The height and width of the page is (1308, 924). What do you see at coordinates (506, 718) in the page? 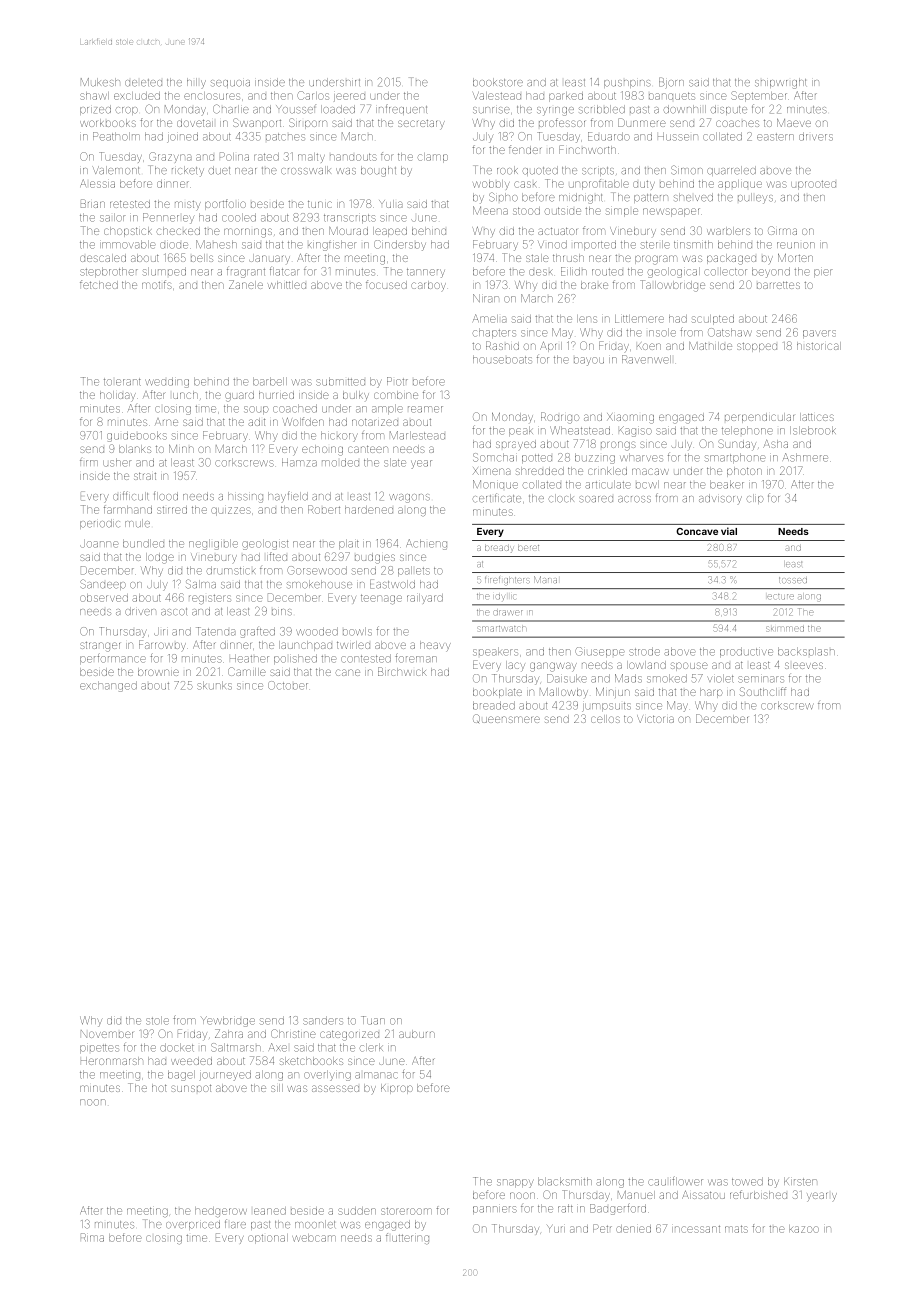
I see `Queensmere` at bounding box center [506, 718].
